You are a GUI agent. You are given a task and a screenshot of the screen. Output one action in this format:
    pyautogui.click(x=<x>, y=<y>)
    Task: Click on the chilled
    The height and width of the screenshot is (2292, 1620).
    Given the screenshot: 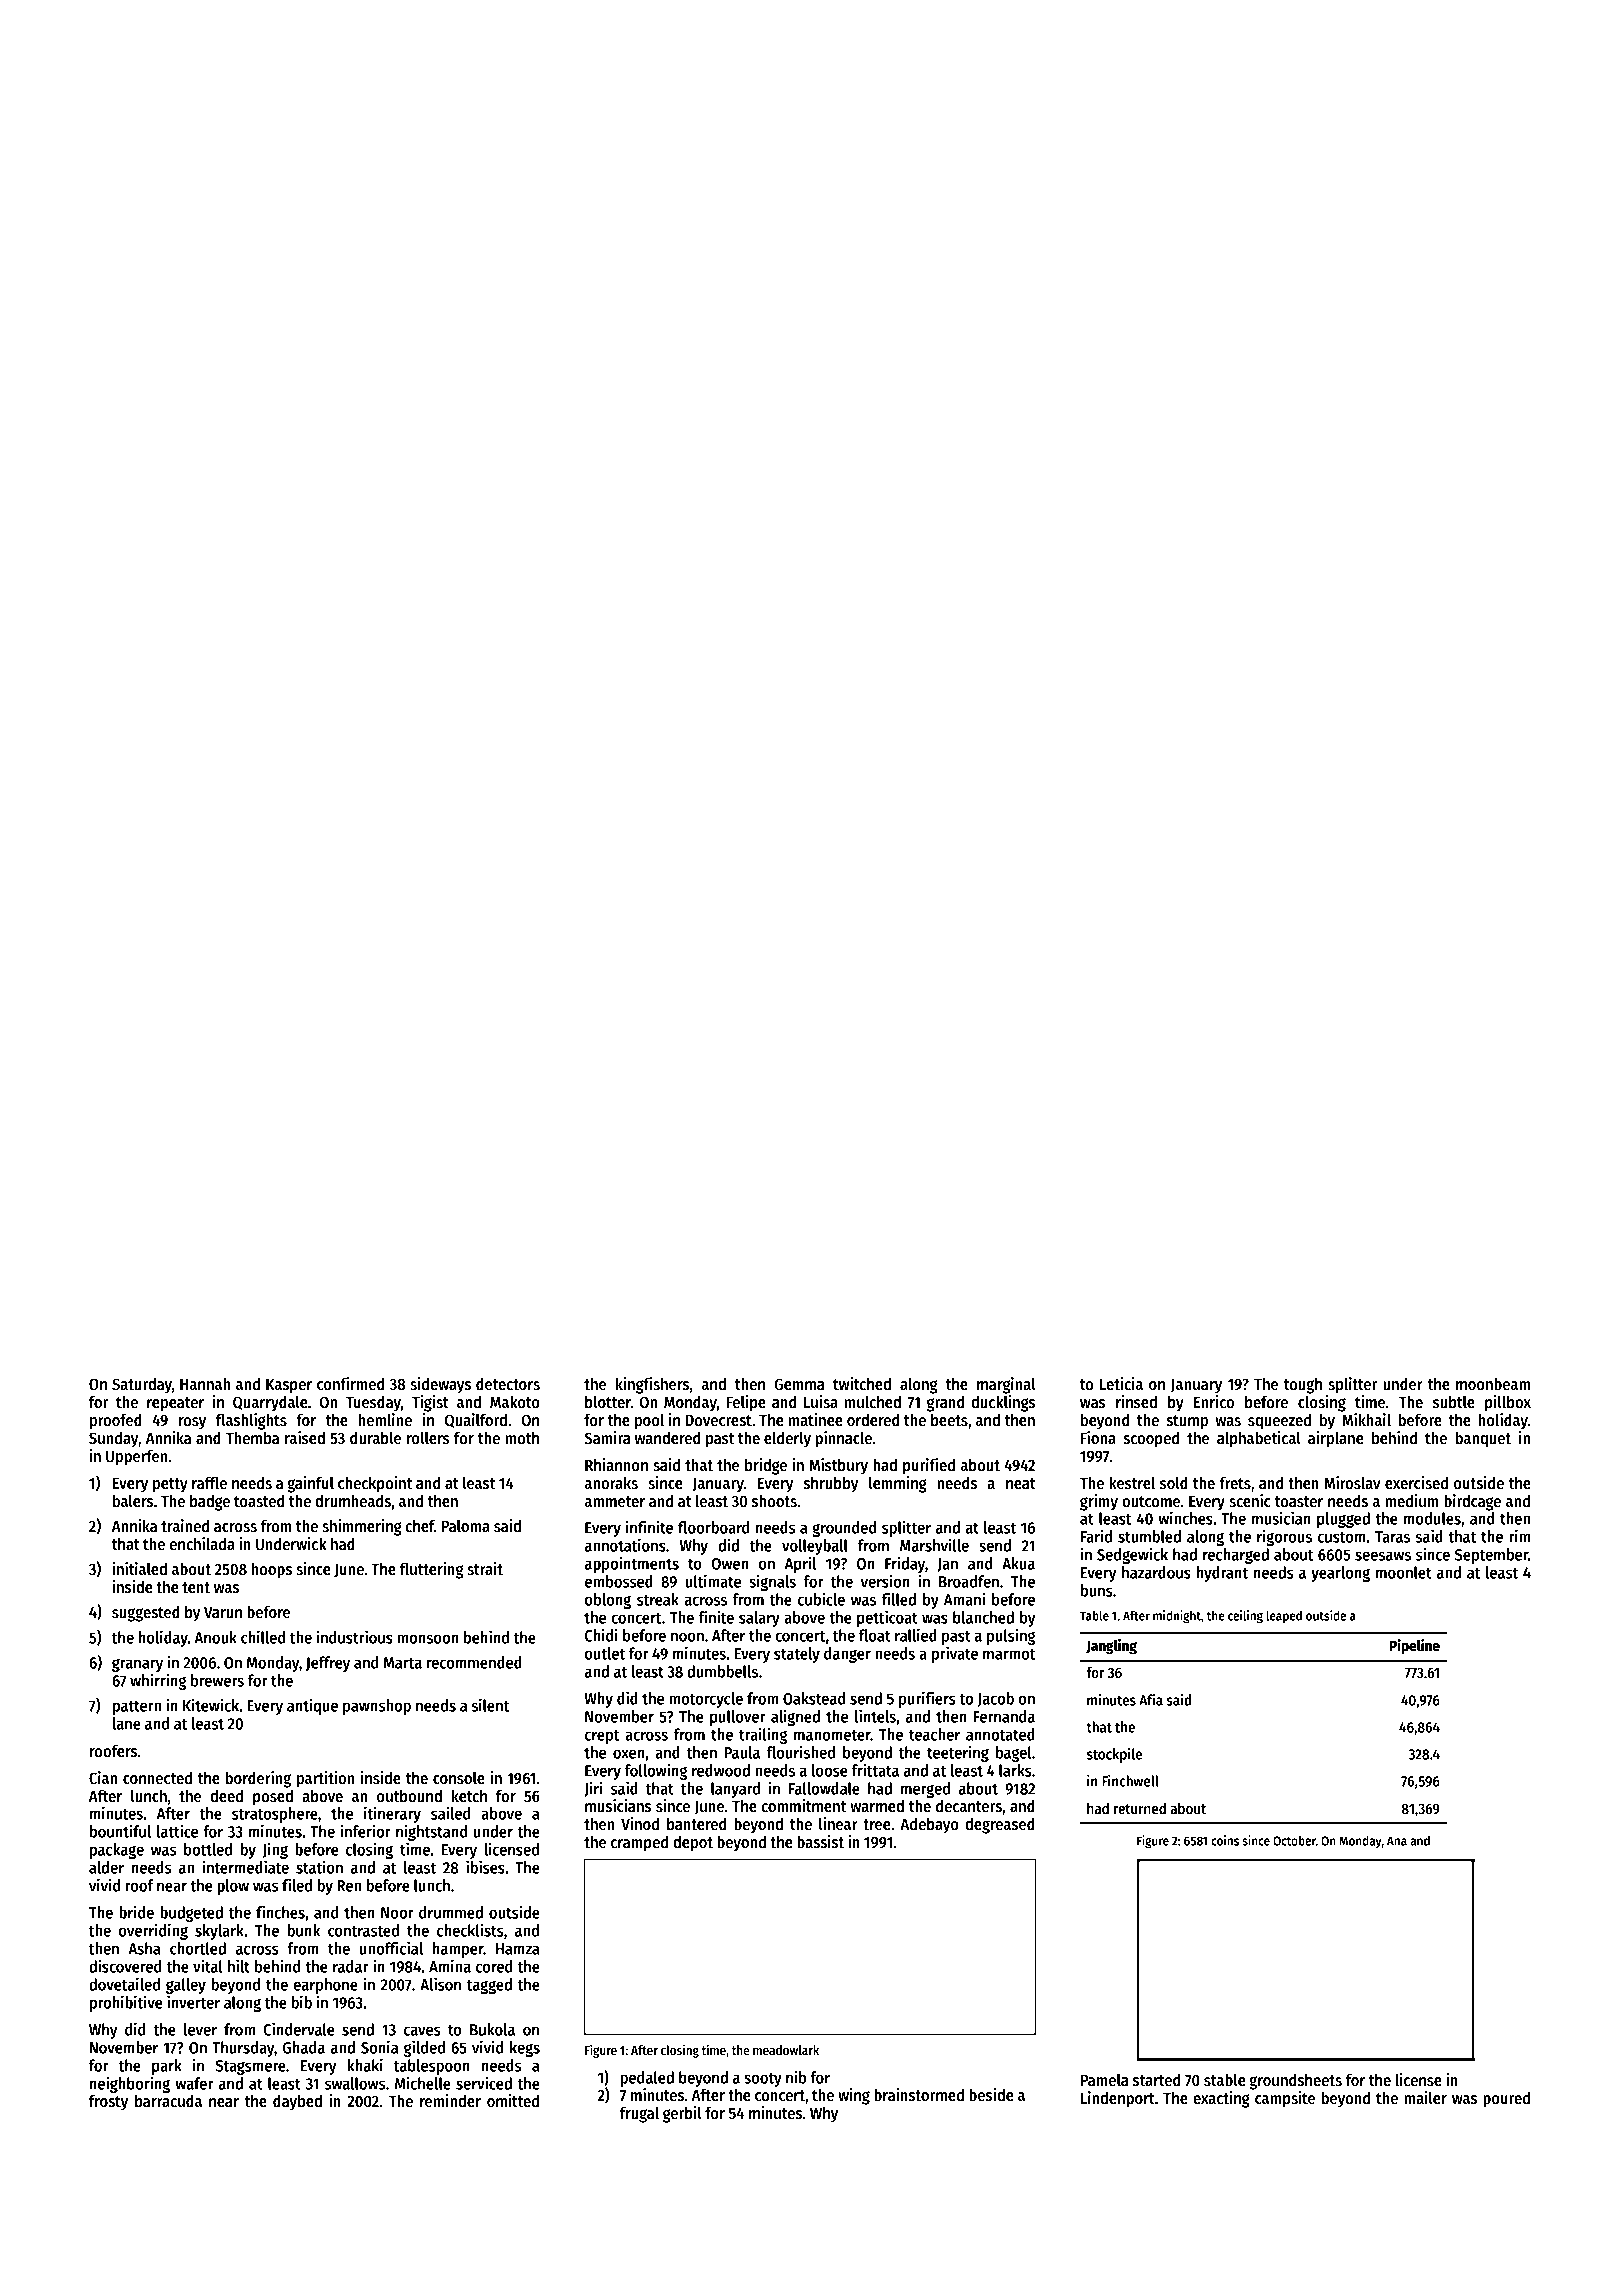 What is the action you would take?
    pyautogui.click(x=263, y=1637)
